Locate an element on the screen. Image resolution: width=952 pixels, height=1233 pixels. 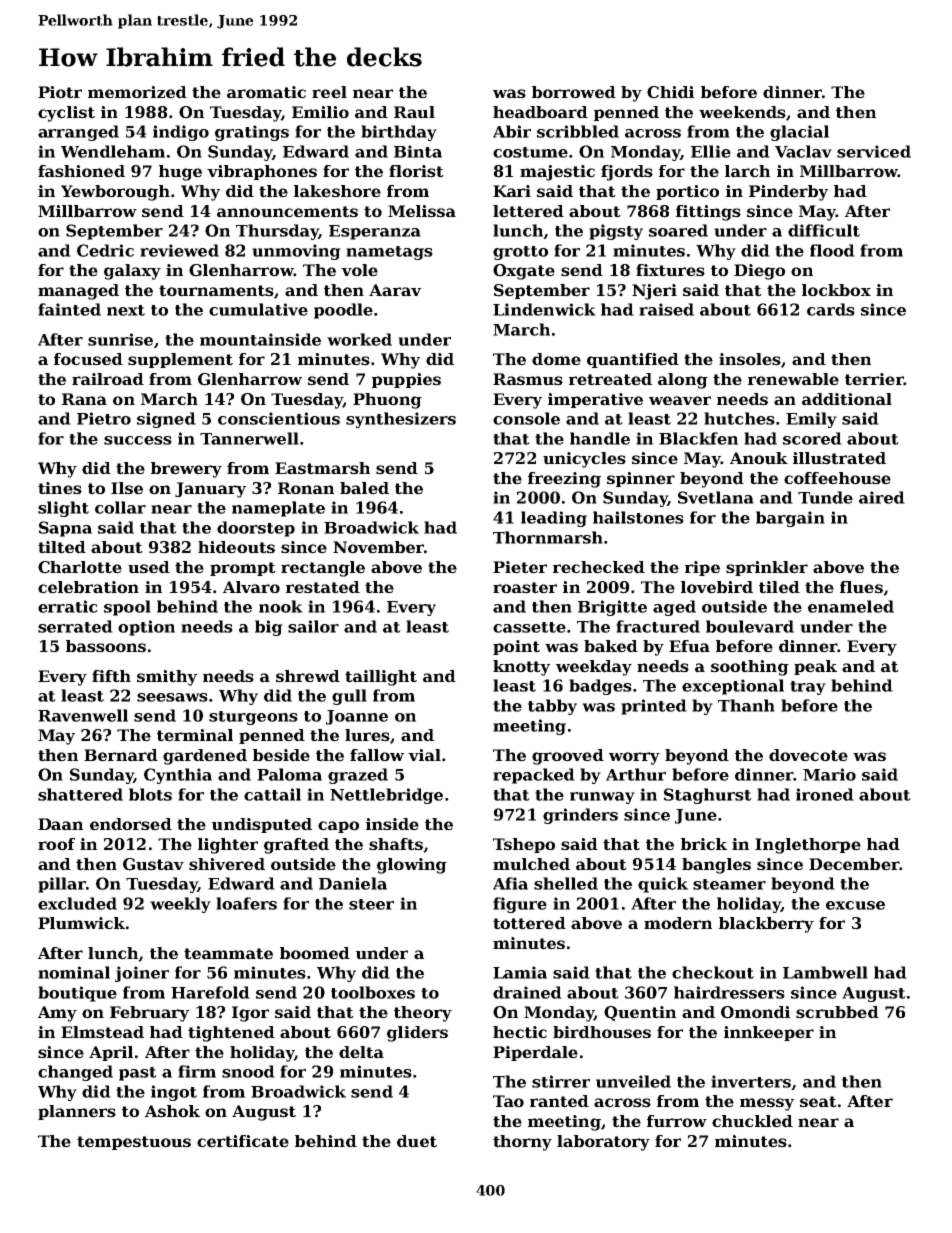
fainted is located at coordinates (69, 309).
